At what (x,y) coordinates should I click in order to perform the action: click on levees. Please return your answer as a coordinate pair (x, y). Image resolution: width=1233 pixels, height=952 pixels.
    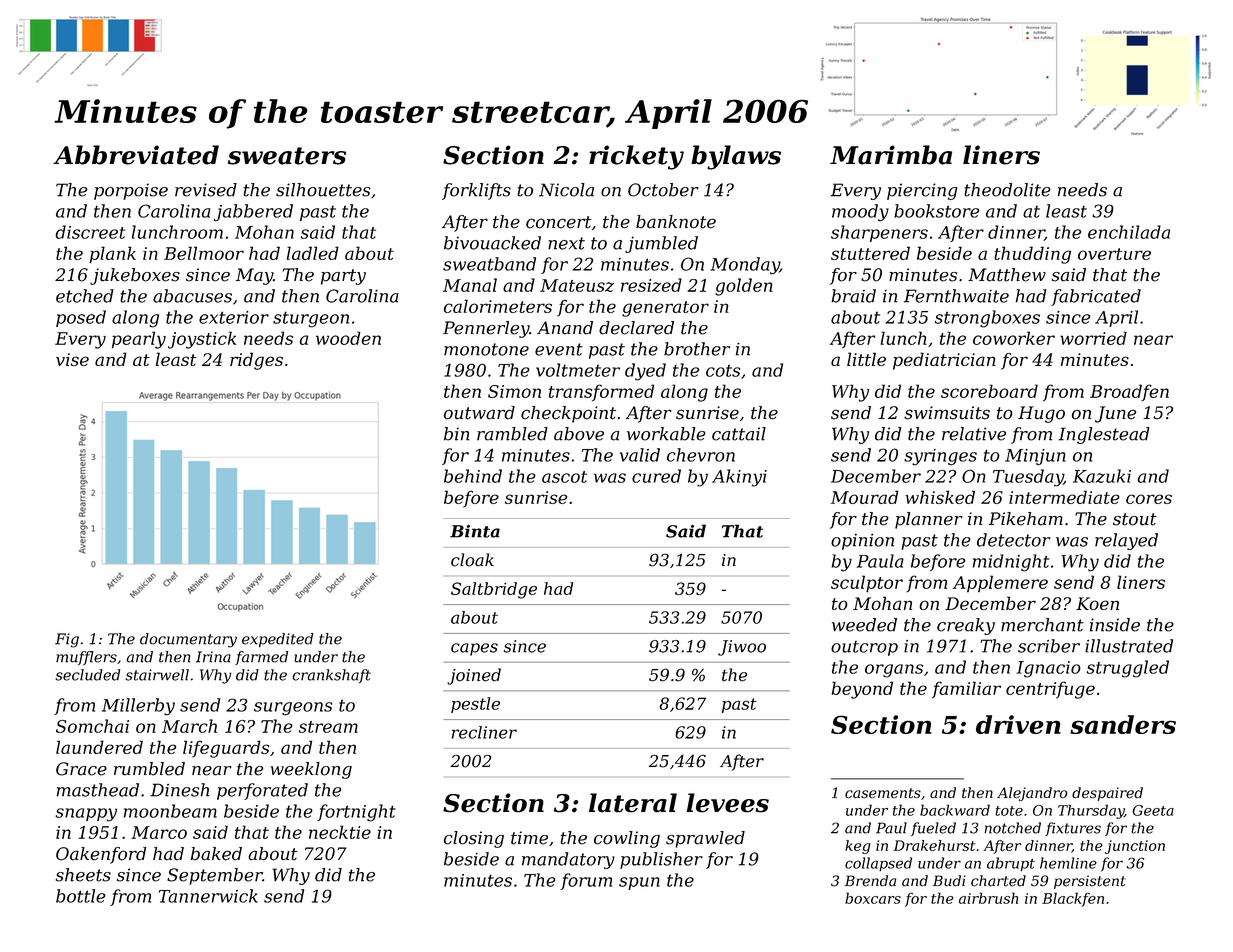
    Looking at the image, I should click on (728, 803).
